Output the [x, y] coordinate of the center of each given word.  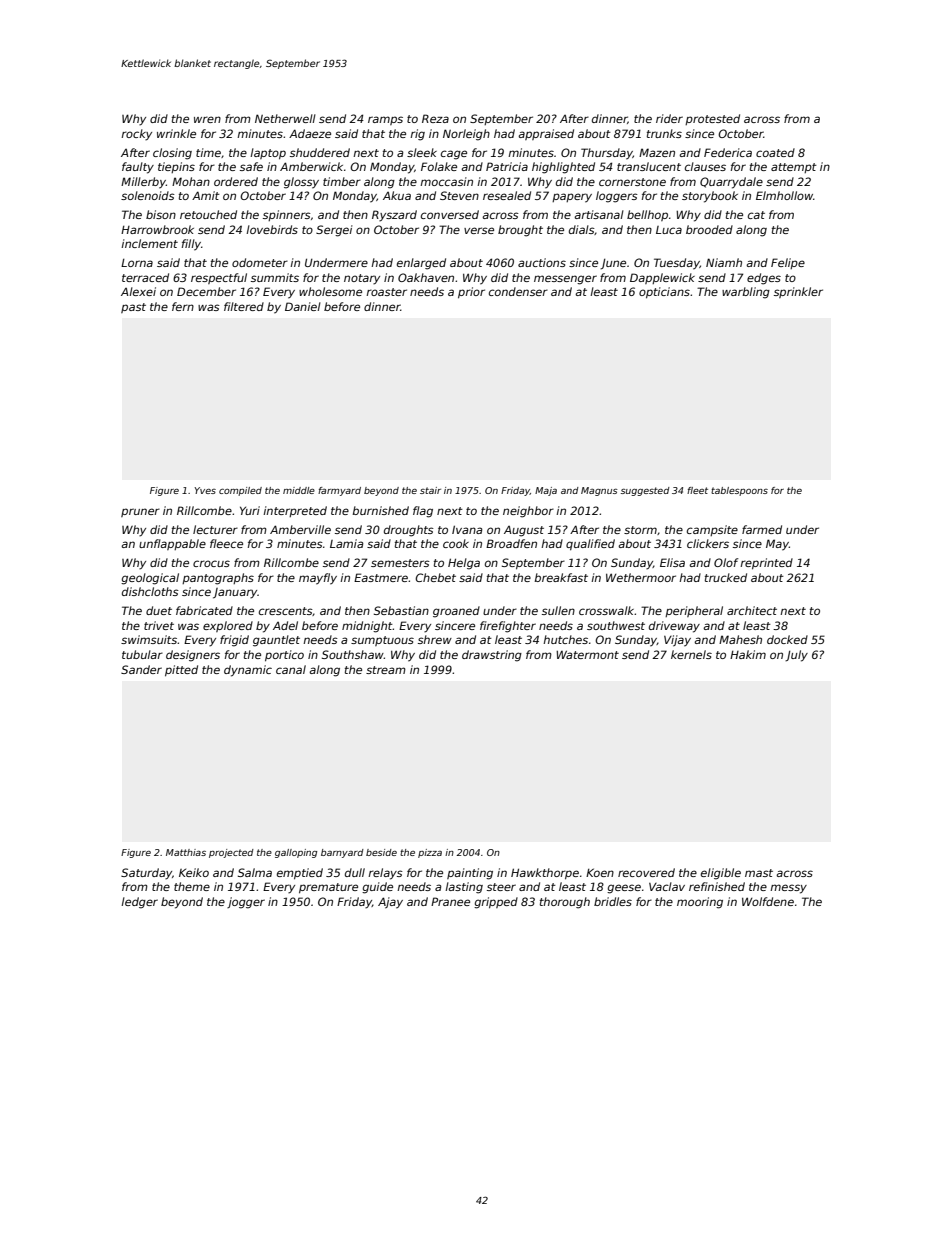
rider [669, 118]
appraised [546, 134]
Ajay [390, 903]
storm [640, 530]
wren [207, 119]
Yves [205, 490]
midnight [367, 627]
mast [759, 873]
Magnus [599, 491]
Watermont [587, 654]
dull [355, 872]
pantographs [218, 579]
